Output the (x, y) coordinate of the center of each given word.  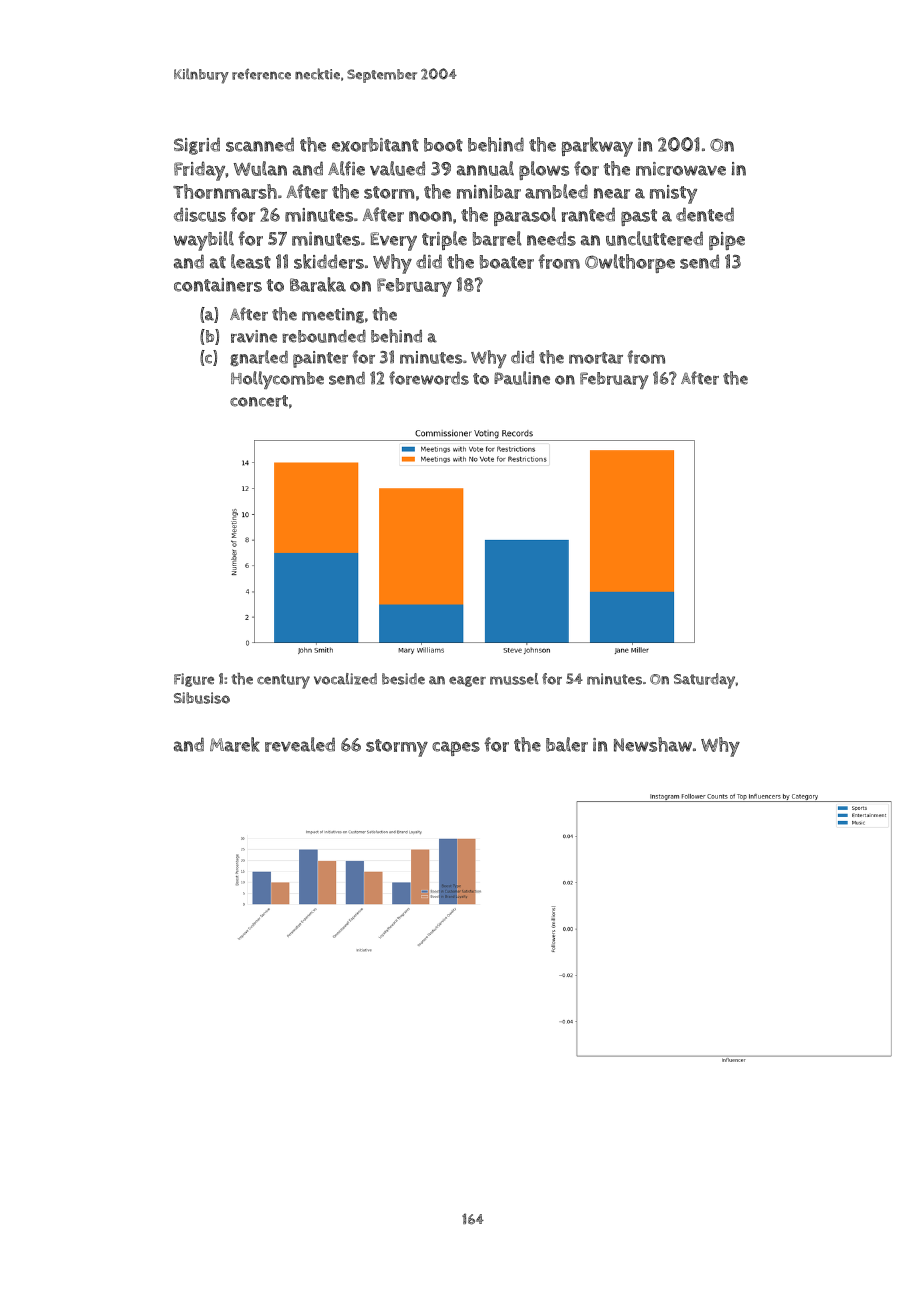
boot (443, 145)
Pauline (522, 378)
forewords (429, 378)
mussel (514, 679)
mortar (596, 358)
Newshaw (653, 744)
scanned (260, 144)
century (283, 681)
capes (456, 748)
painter (320, 359)
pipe (727, 241)
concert (259, 401)
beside (403, 679)
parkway (597, 147)
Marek (235, 744)
